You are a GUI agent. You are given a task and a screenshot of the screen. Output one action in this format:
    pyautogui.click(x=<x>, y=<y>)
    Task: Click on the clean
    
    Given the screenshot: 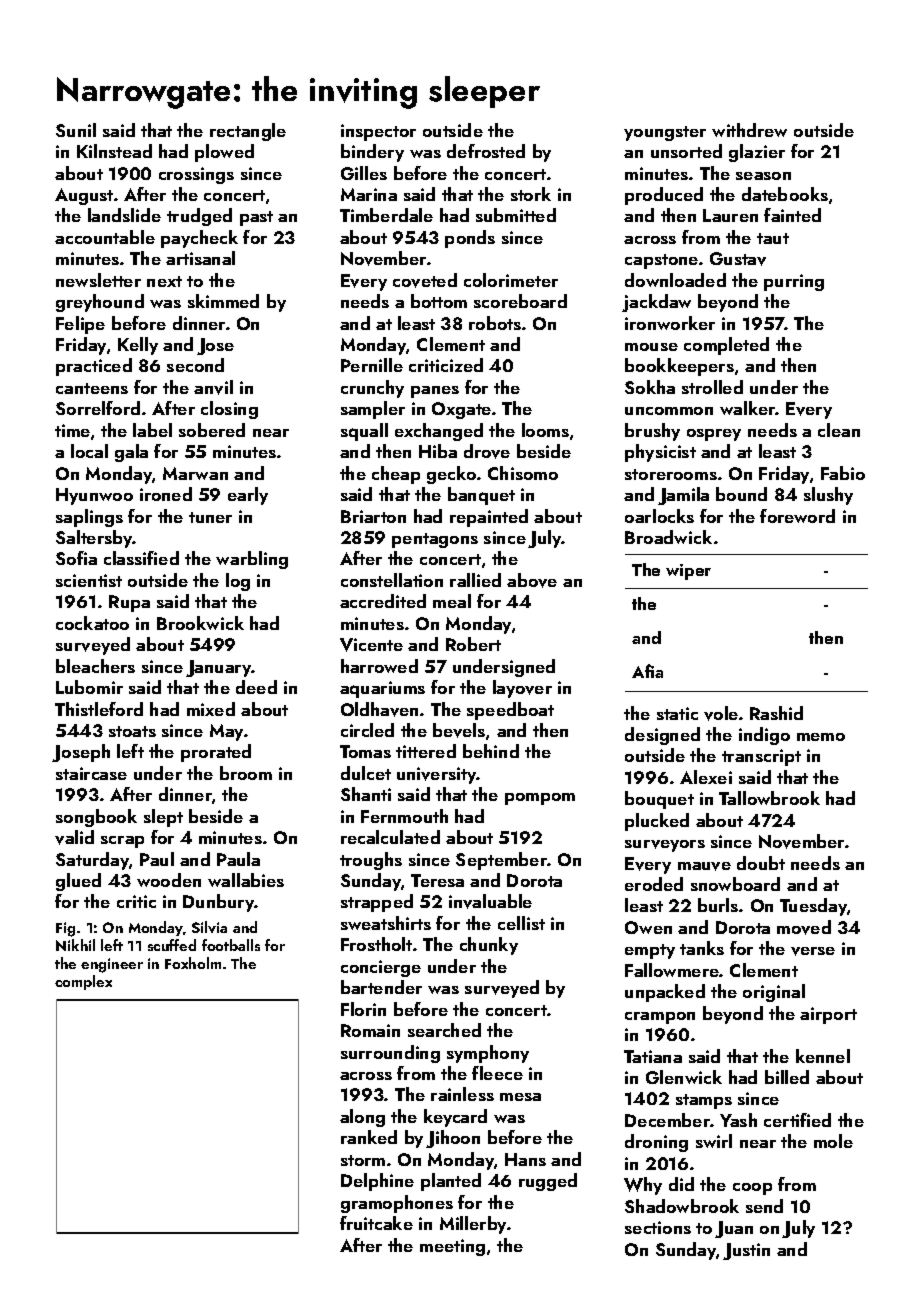 What is the action you would take?
    pyautogui.click(x=839, y=430)
